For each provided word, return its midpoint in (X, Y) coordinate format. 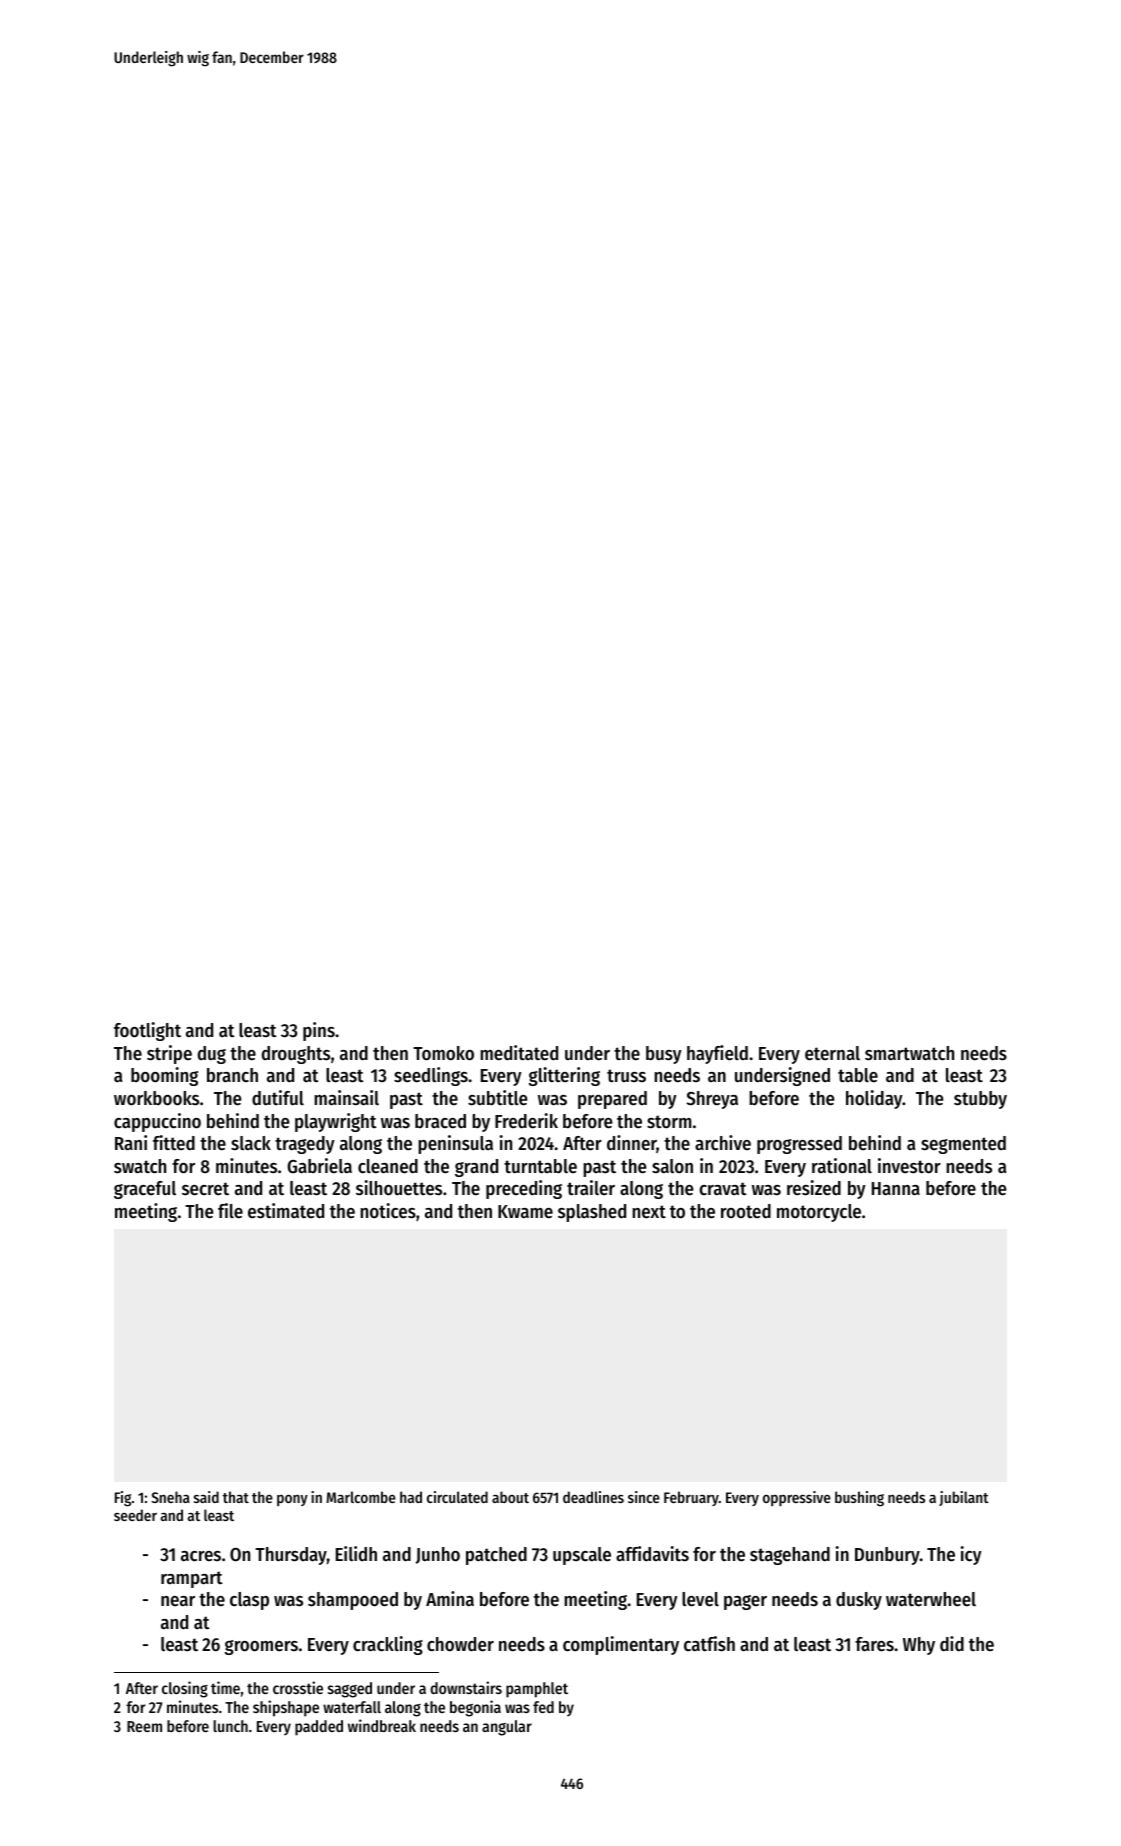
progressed (799, 1145)
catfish (709, 1644)
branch (232, 1075)
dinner (632, 1144)
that (236, 1497)
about (510, 1497)
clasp (249, 1601)
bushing (859, 1499)
